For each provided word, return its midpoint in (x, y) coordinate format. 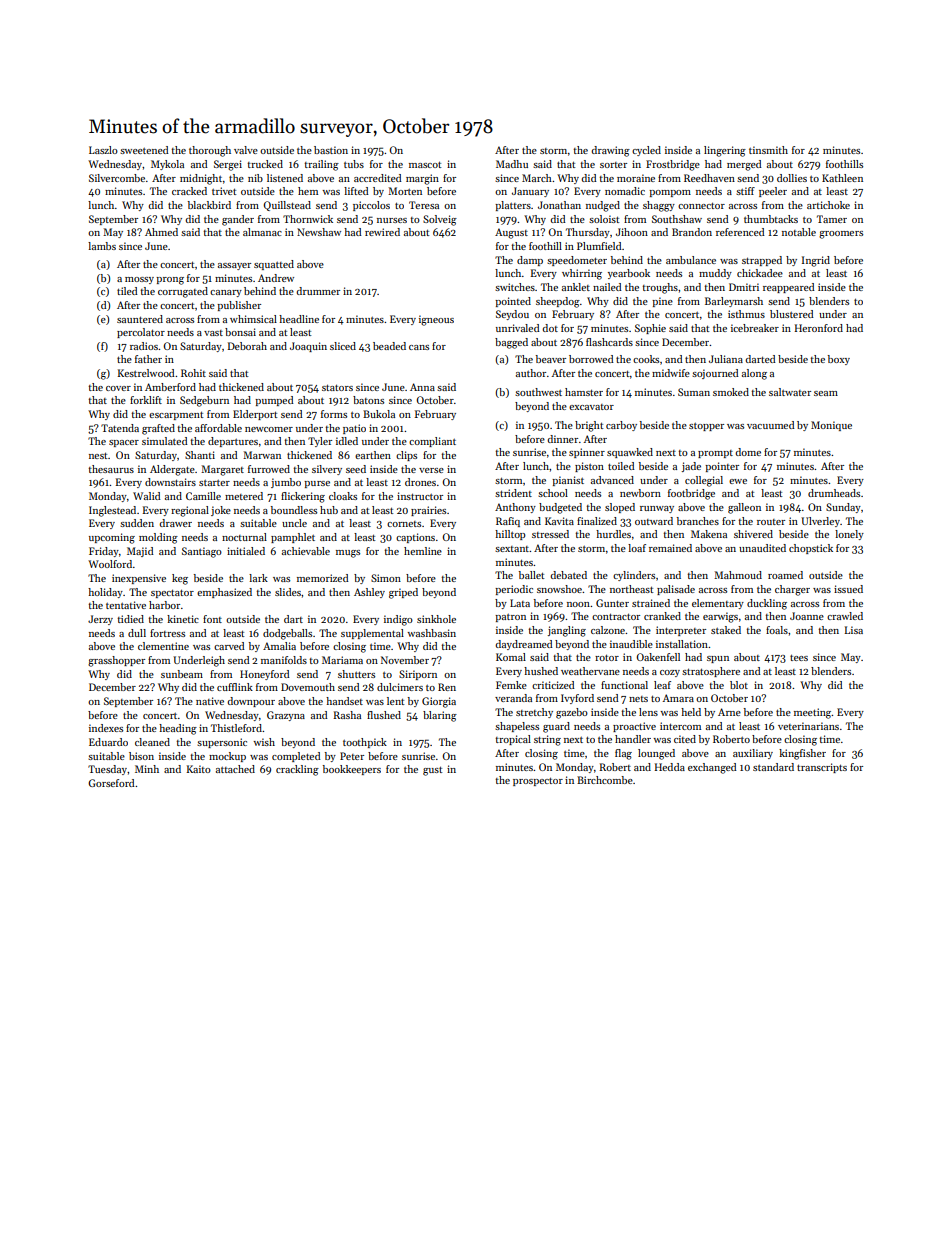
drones (420, 482)
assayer (234, 266)
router (771, 522)
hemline (423, 551)
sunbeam (182, 674)
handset (344, 701)
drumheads (834, 493)
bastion (331, 150)
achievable (306, 551)
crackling (297, 770)
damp (530, 261)
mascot (425, 164)
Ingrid (816, 261)
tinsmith (768, 150)
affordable (218, 428)
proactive (634, 727)
